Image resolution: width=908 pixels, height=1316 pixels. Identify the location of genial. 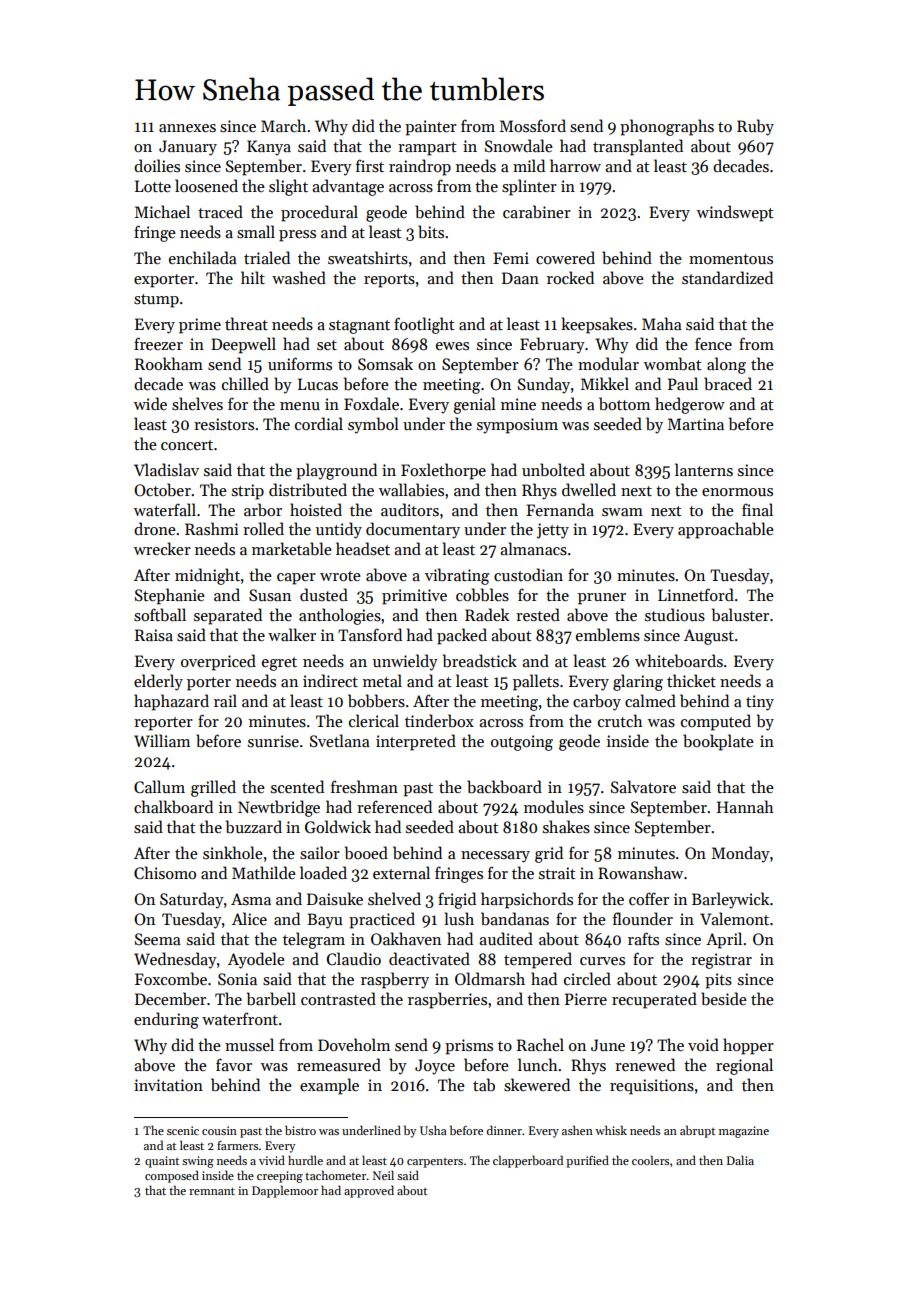
(474, 405).
